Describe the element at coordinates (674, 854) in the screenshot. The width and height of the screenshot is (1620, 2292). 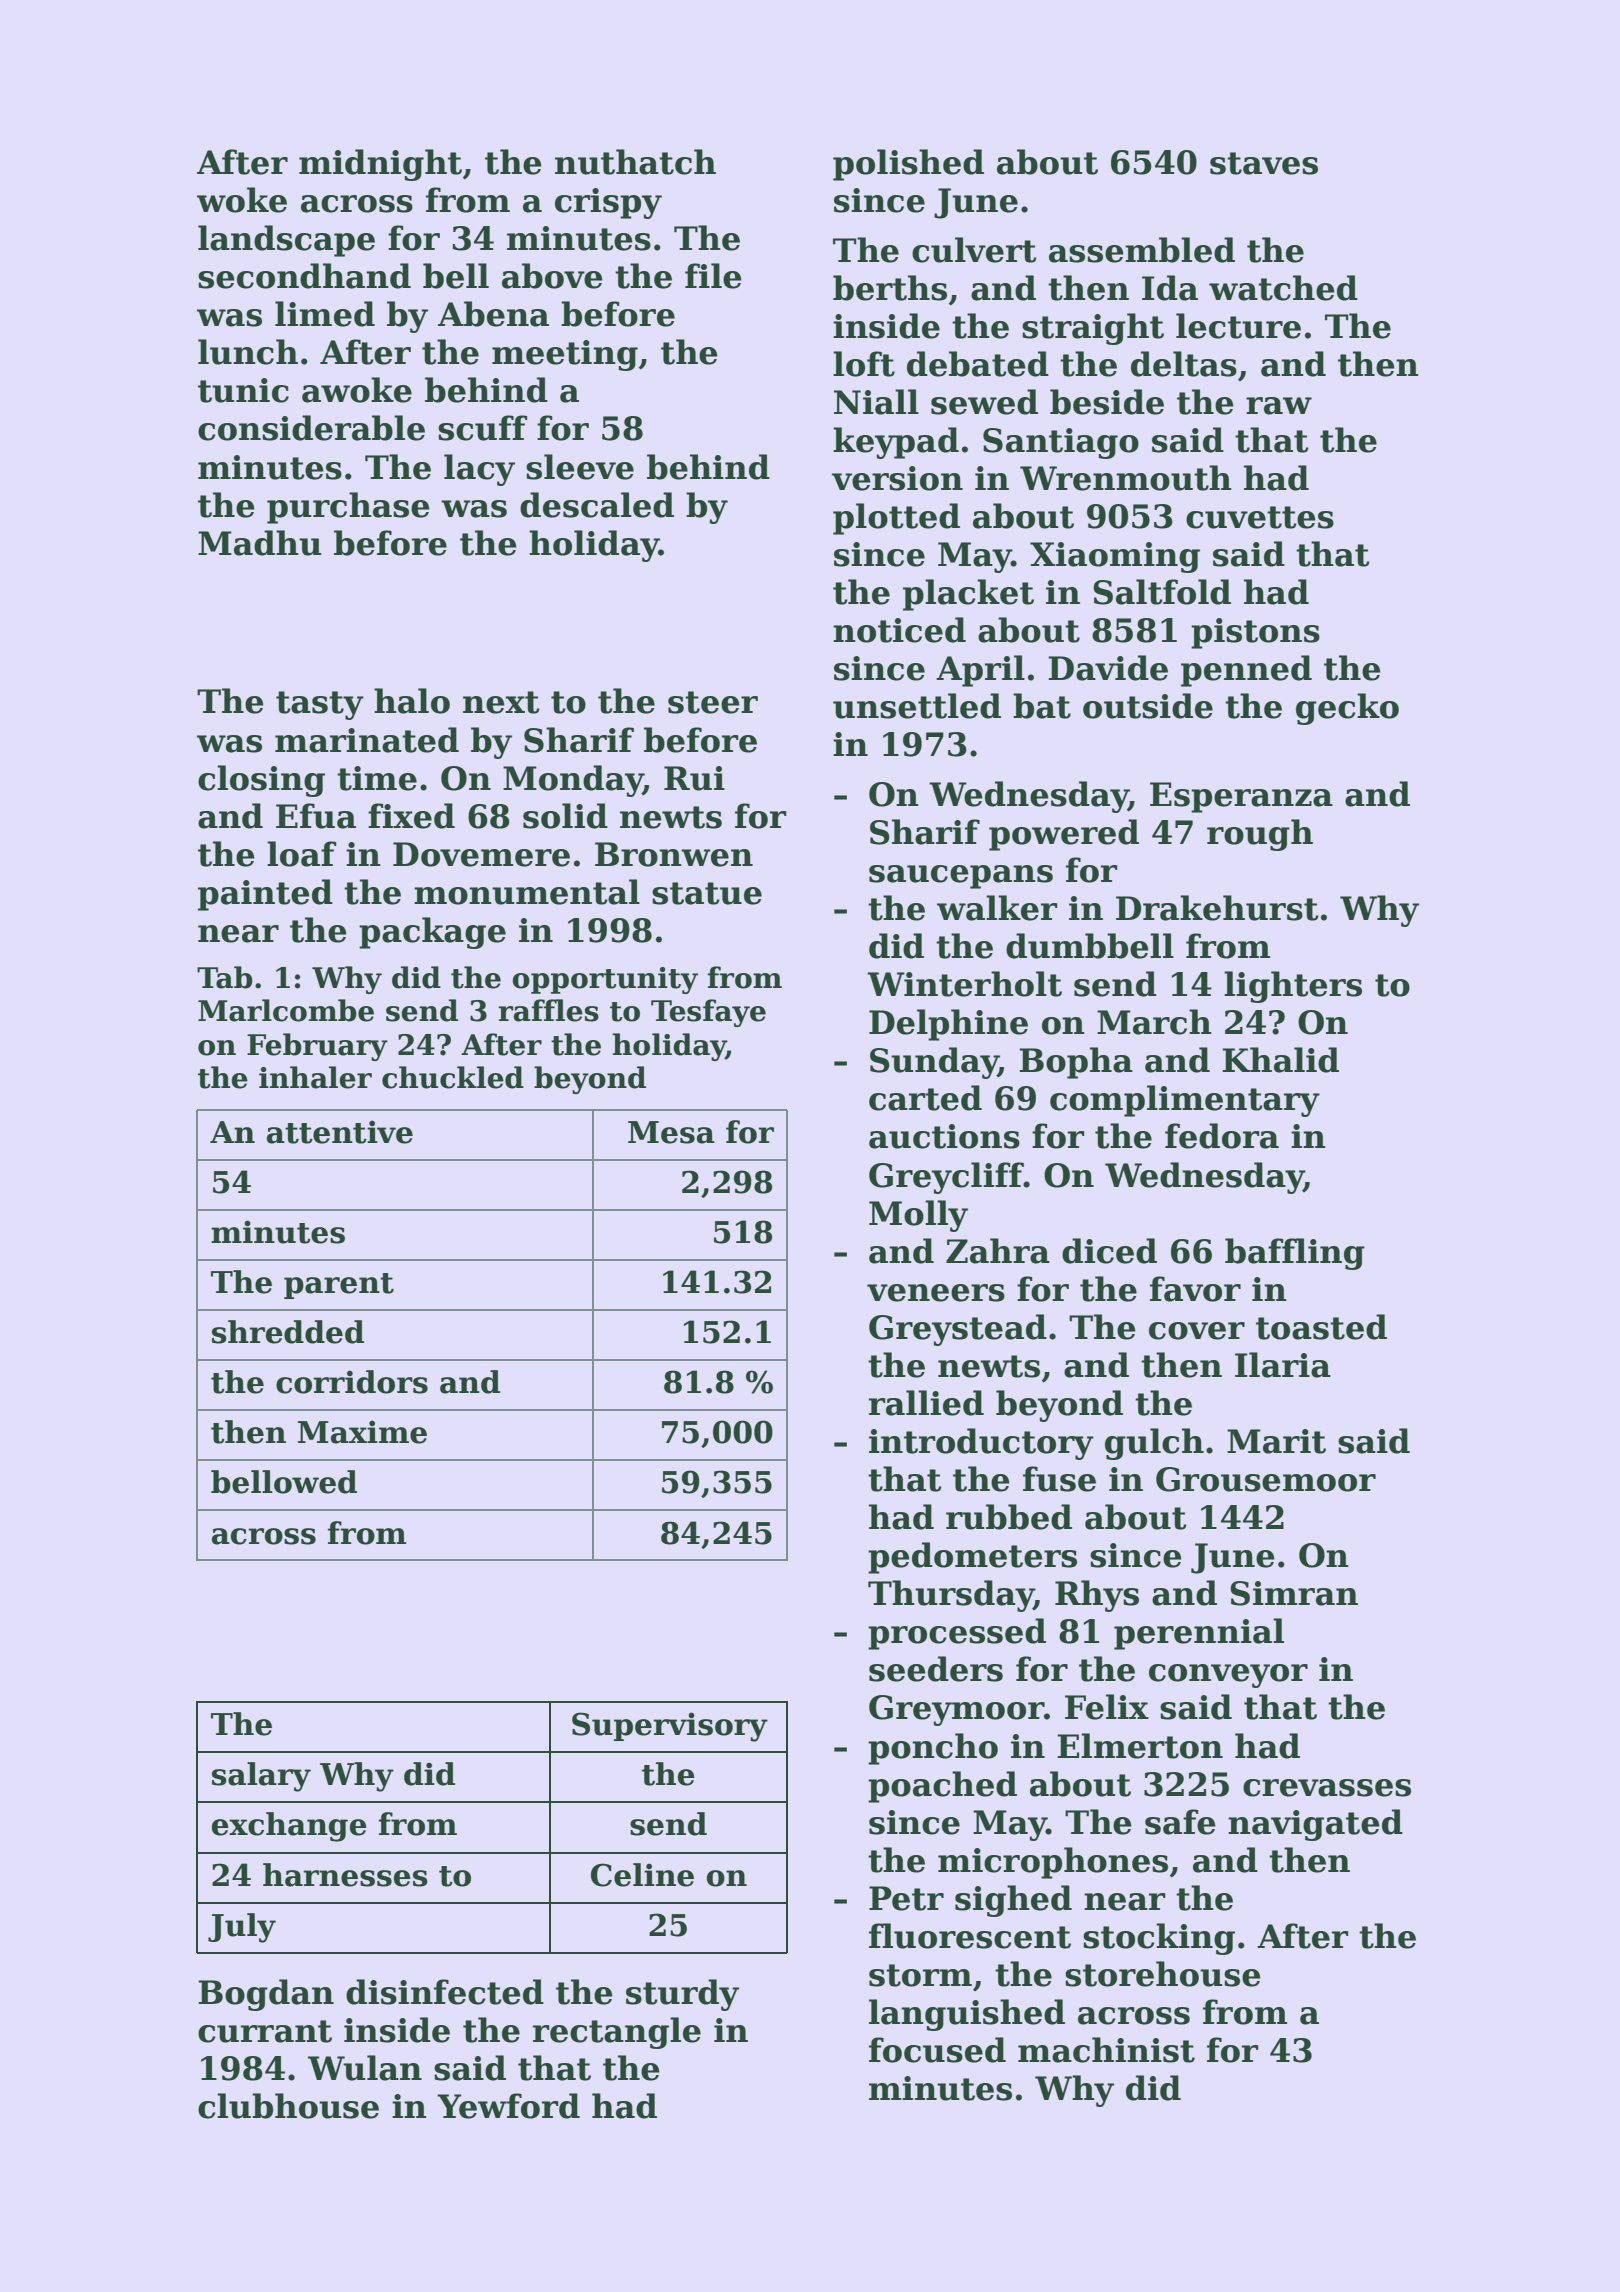
I see `Bronwen` at that location.
